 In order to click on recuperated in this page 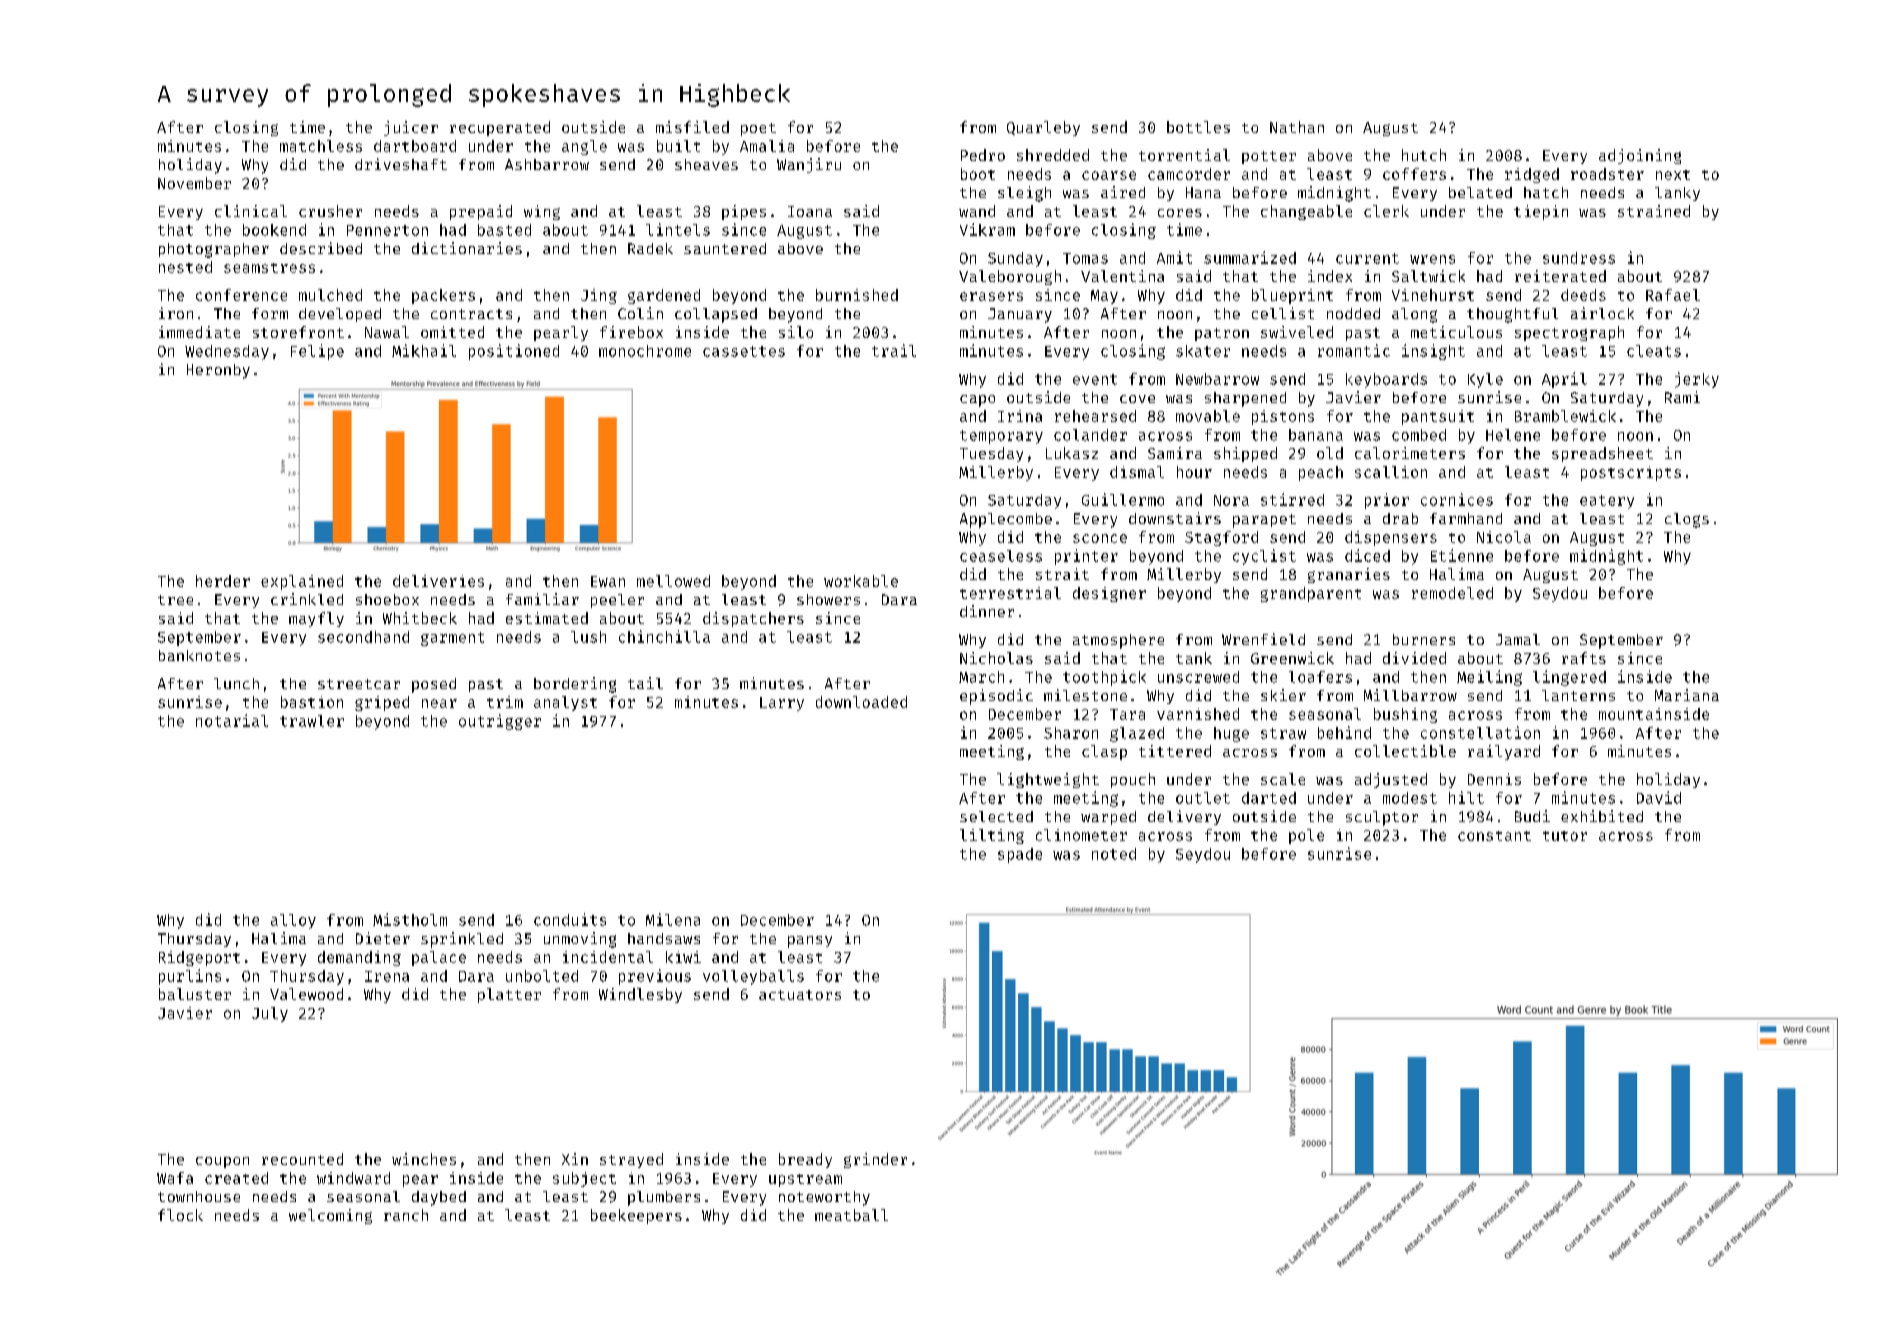, I will do `click(500, 128)`.
